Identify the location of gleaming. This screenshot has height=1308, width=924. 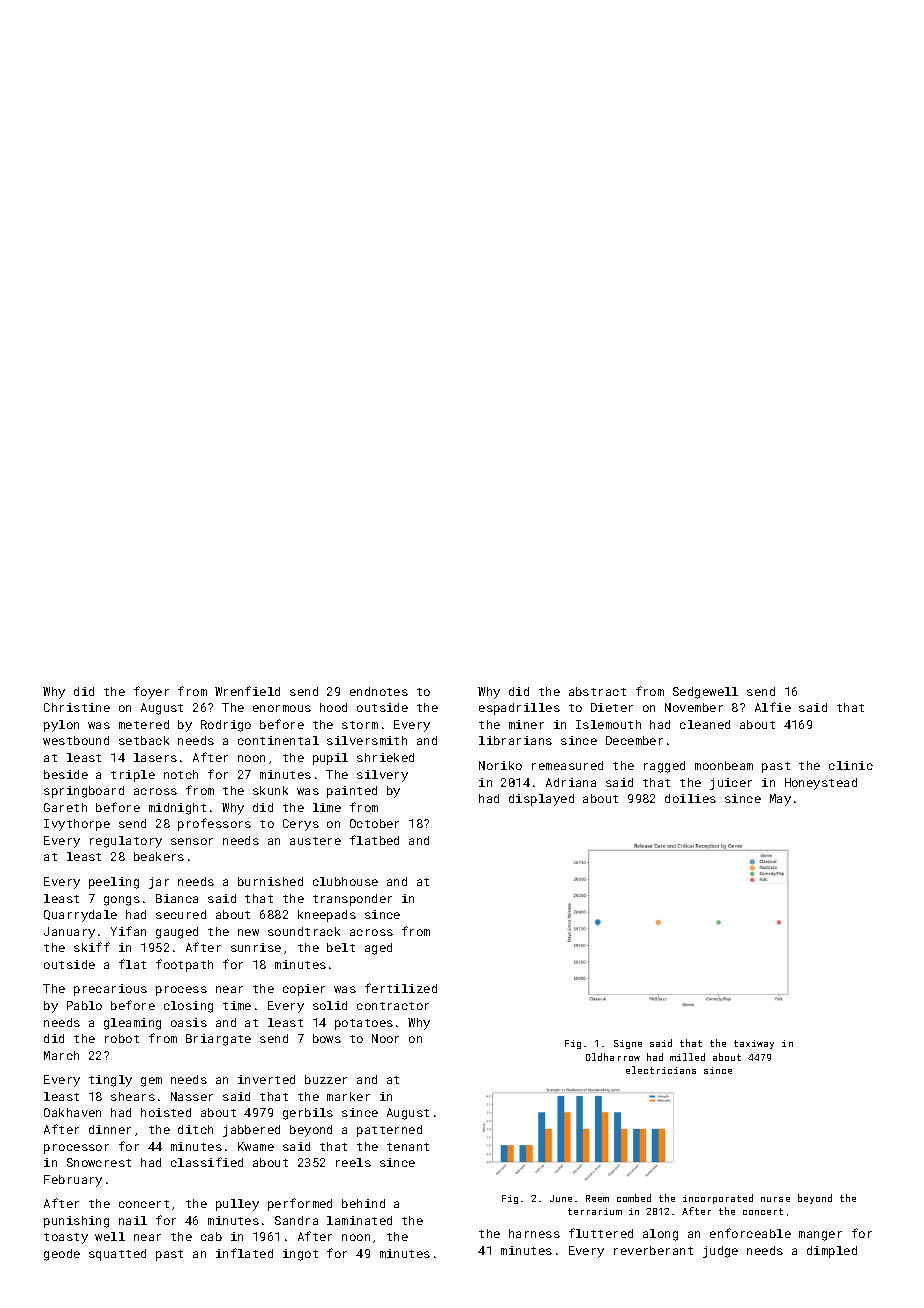
(132, 1024).
